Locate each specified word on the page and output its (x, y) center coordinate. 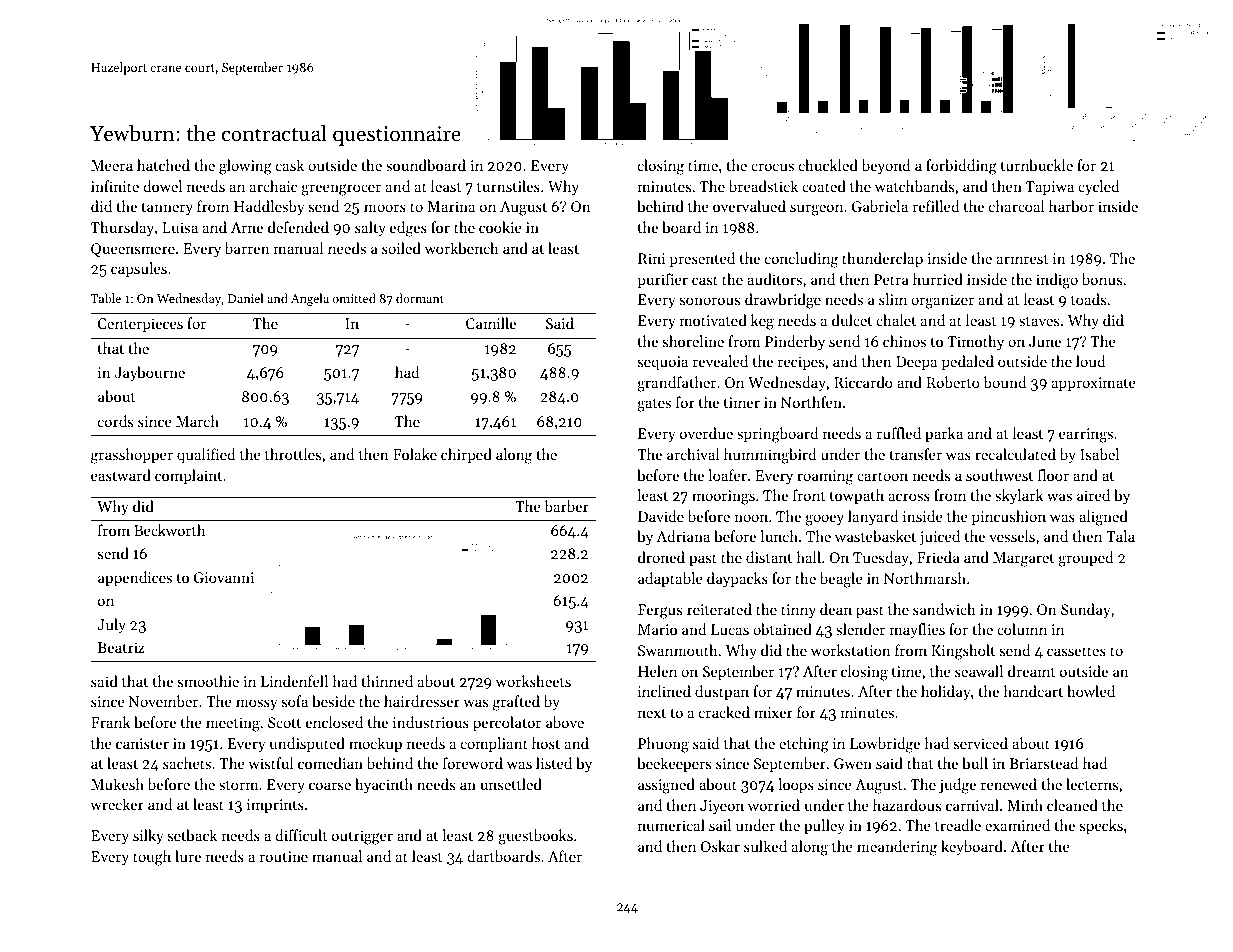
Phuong (663, 745)
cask (290, 165)
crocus (772, 167)
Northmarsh (925, 578)
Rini (651, 258)
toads (1088, 299)
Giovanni (224, 577)
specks (1101, 826)
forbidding (961, 167)
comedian (330, 763)
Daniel (245, 298)
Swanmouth (678, 650)
